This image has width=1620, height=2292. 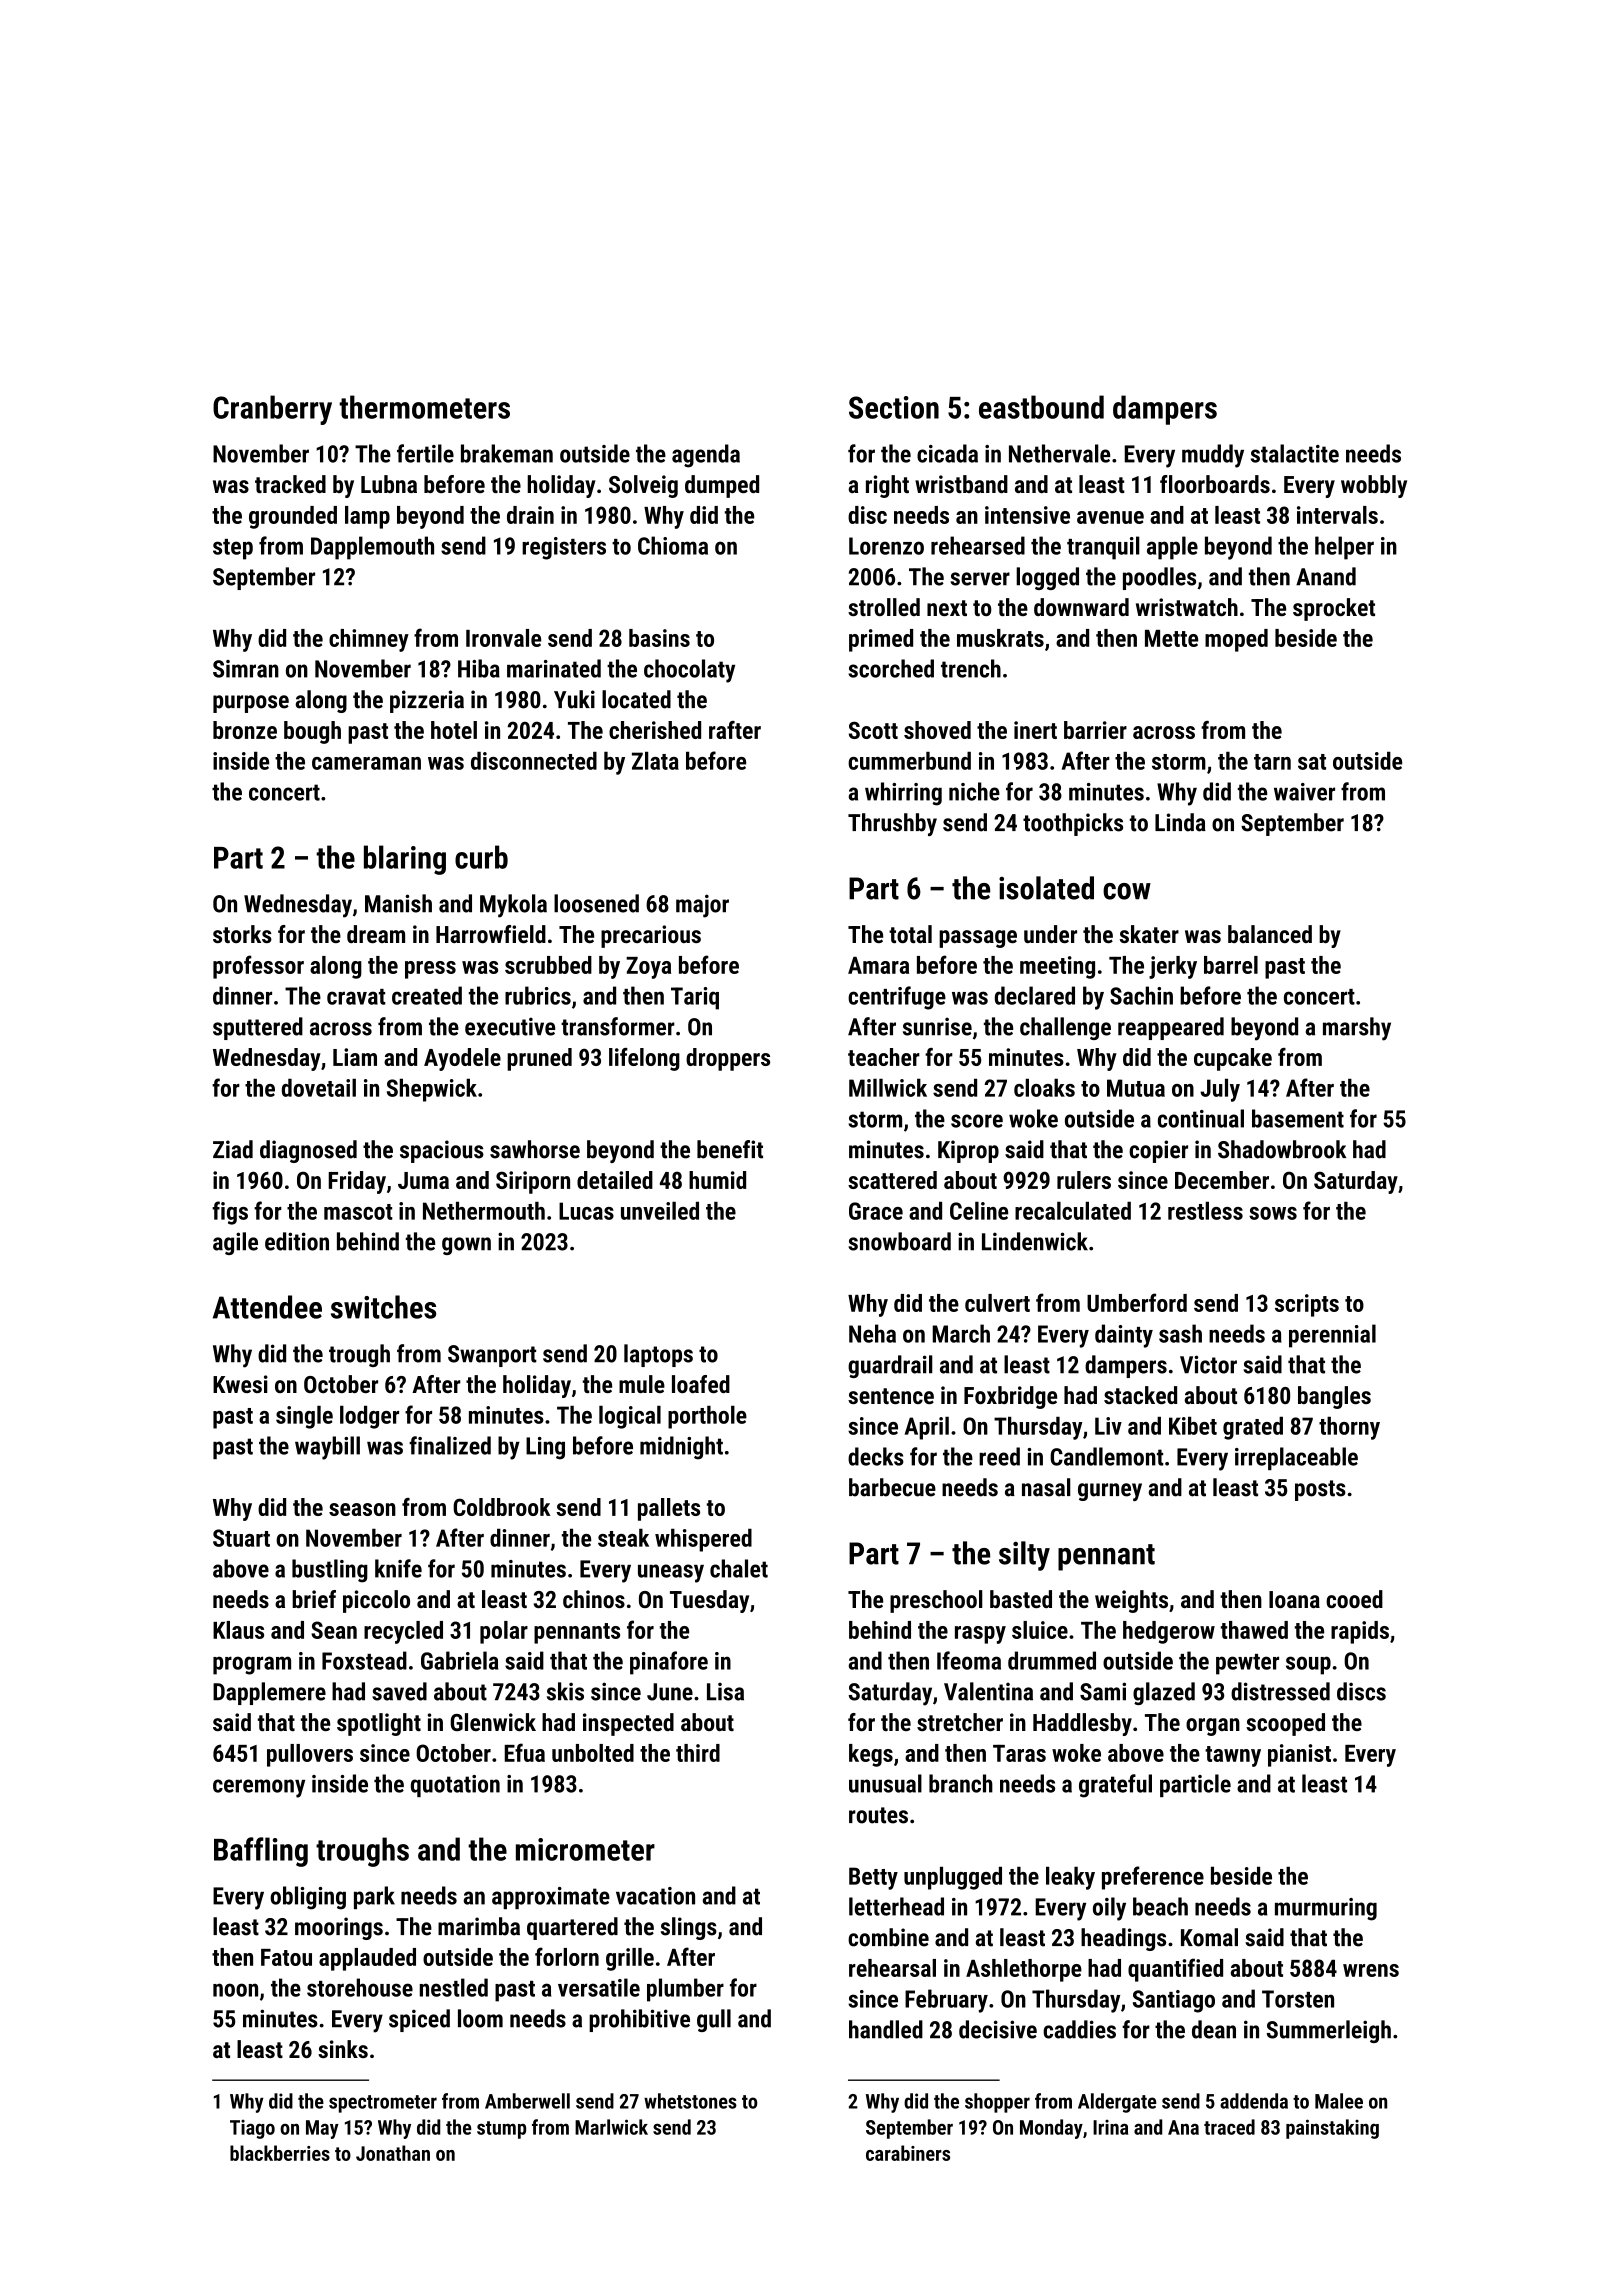 What do you see at coordinates (1073, 824) in the image?
I see `toothpicks` at bounding box center [1073, 824].
